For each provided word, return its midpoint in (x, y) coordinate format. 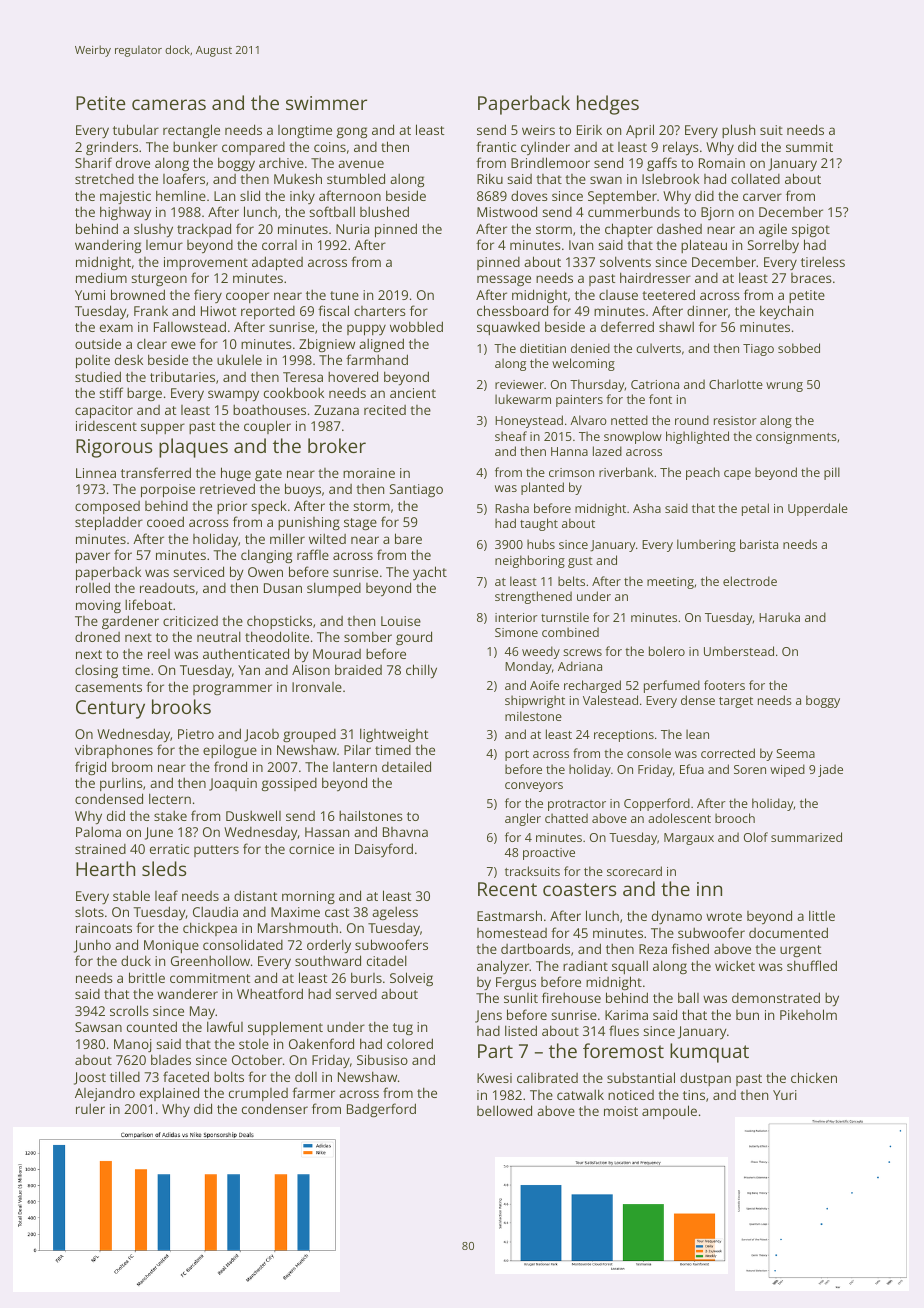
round (692, 420)
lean (697, 734)
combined (570, 632)
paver (93, 558)
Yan (249, 670)
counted (152, 1026)
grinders (112, 148)
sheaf (511, 436)
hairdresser (655, 277)
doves (529, 195)
